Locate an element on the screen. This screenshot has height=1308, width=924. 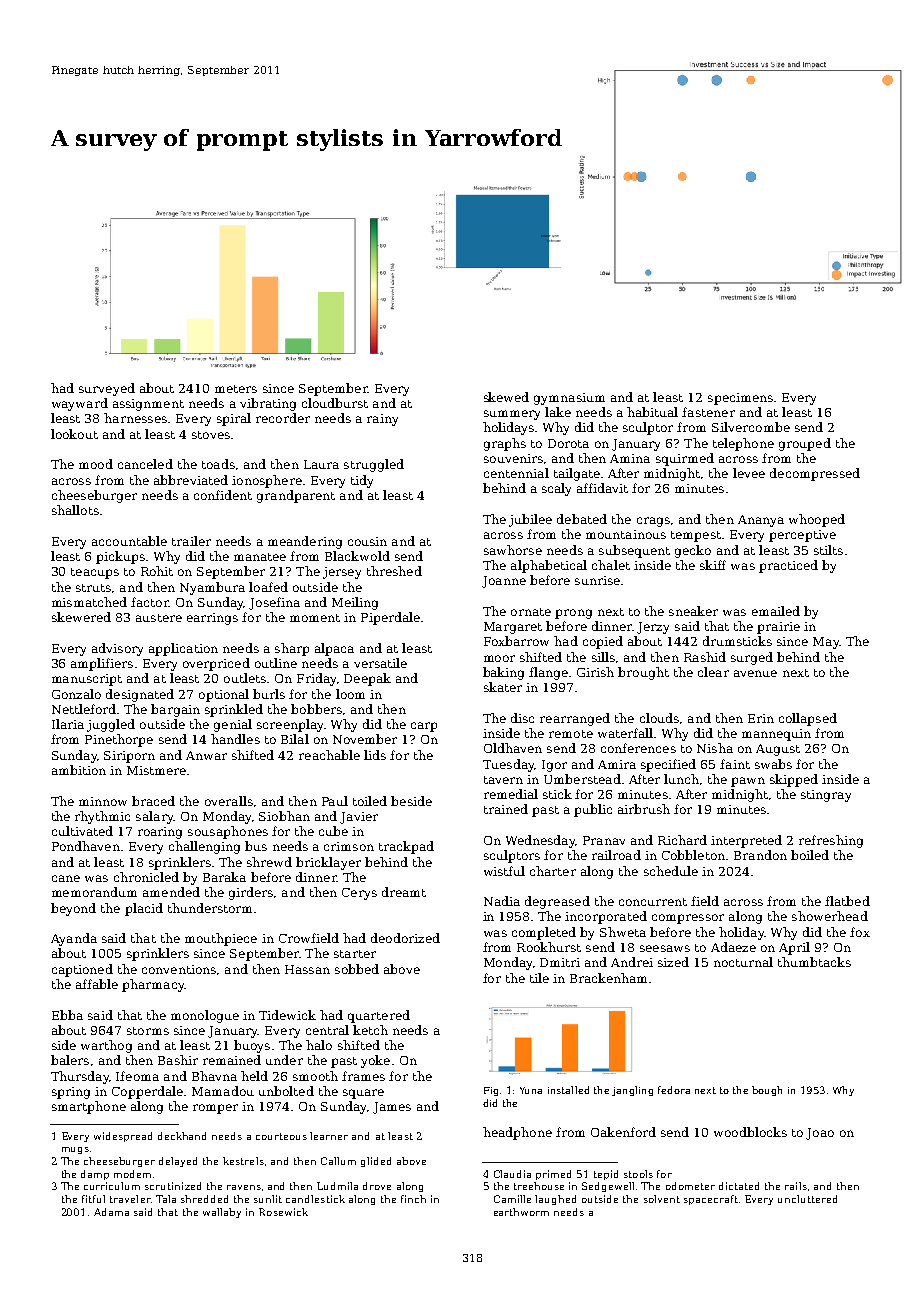
Yuna is located at coordinates (531, 1090).
